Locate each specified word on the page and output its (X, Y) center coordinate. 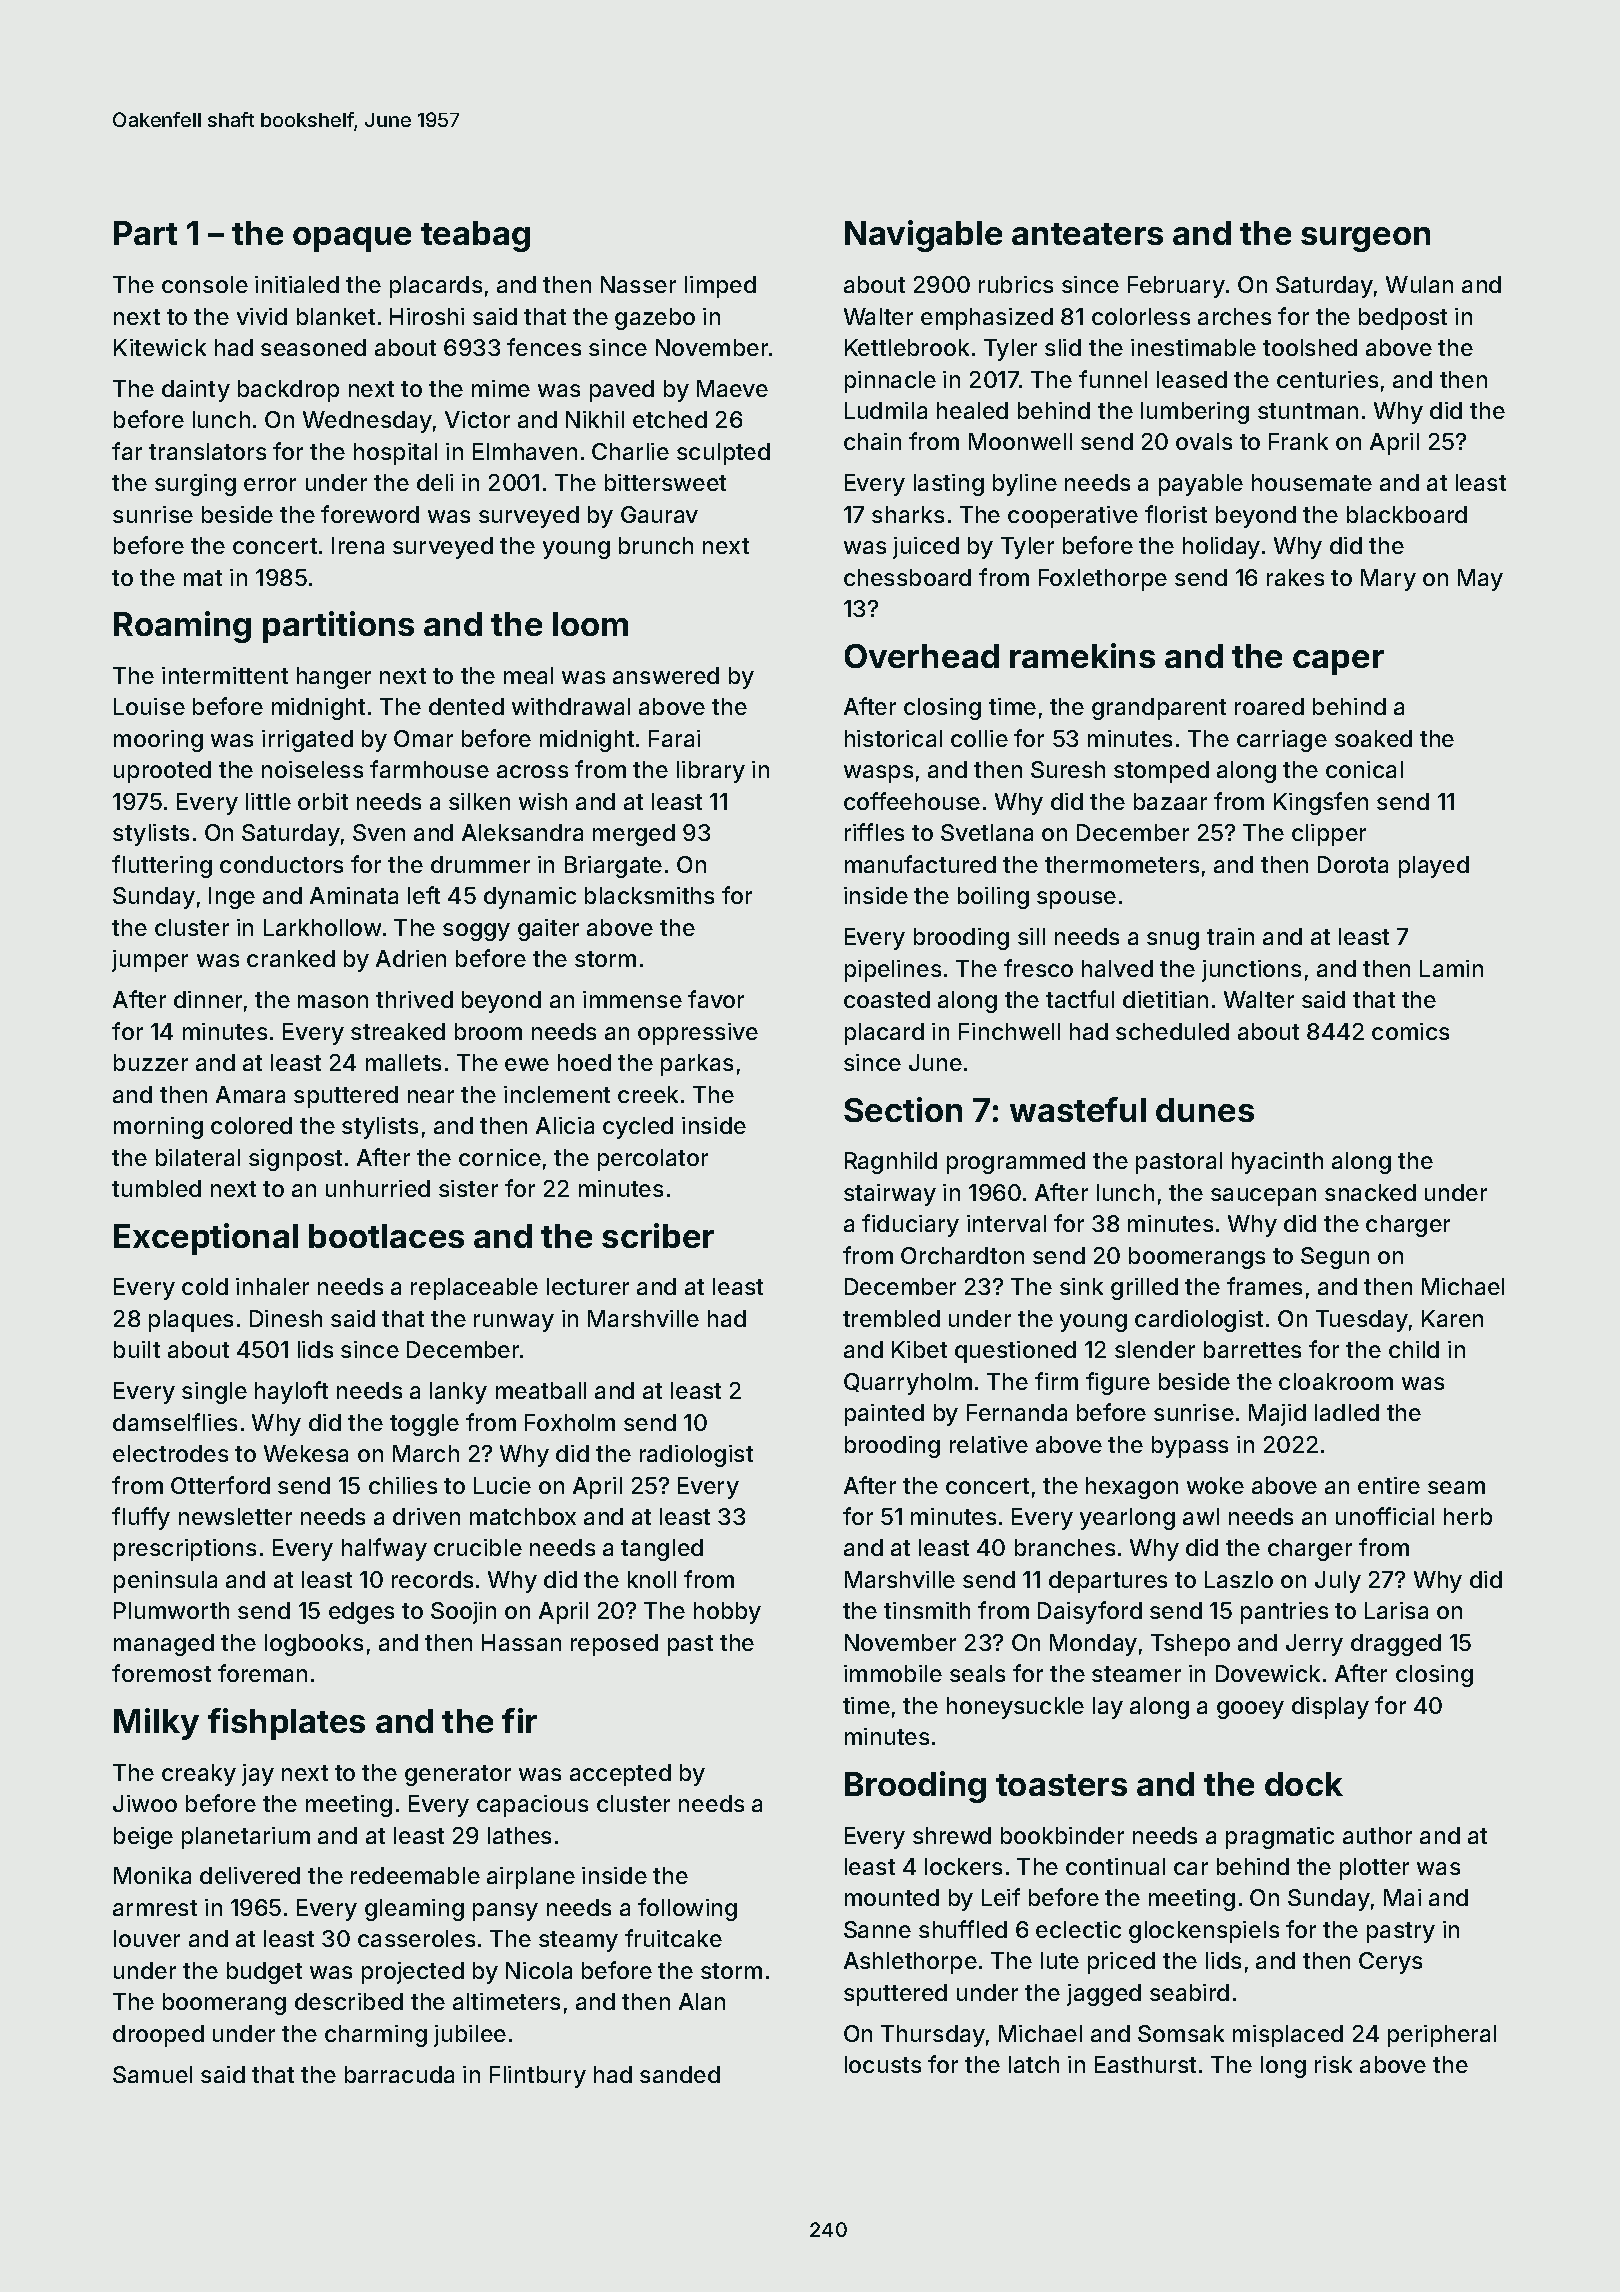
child (1414, 1349)
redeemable (415, 1875)
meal (528, 675)
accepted (620, 1775)
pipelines (893, 971)
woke (1215, 1485)
